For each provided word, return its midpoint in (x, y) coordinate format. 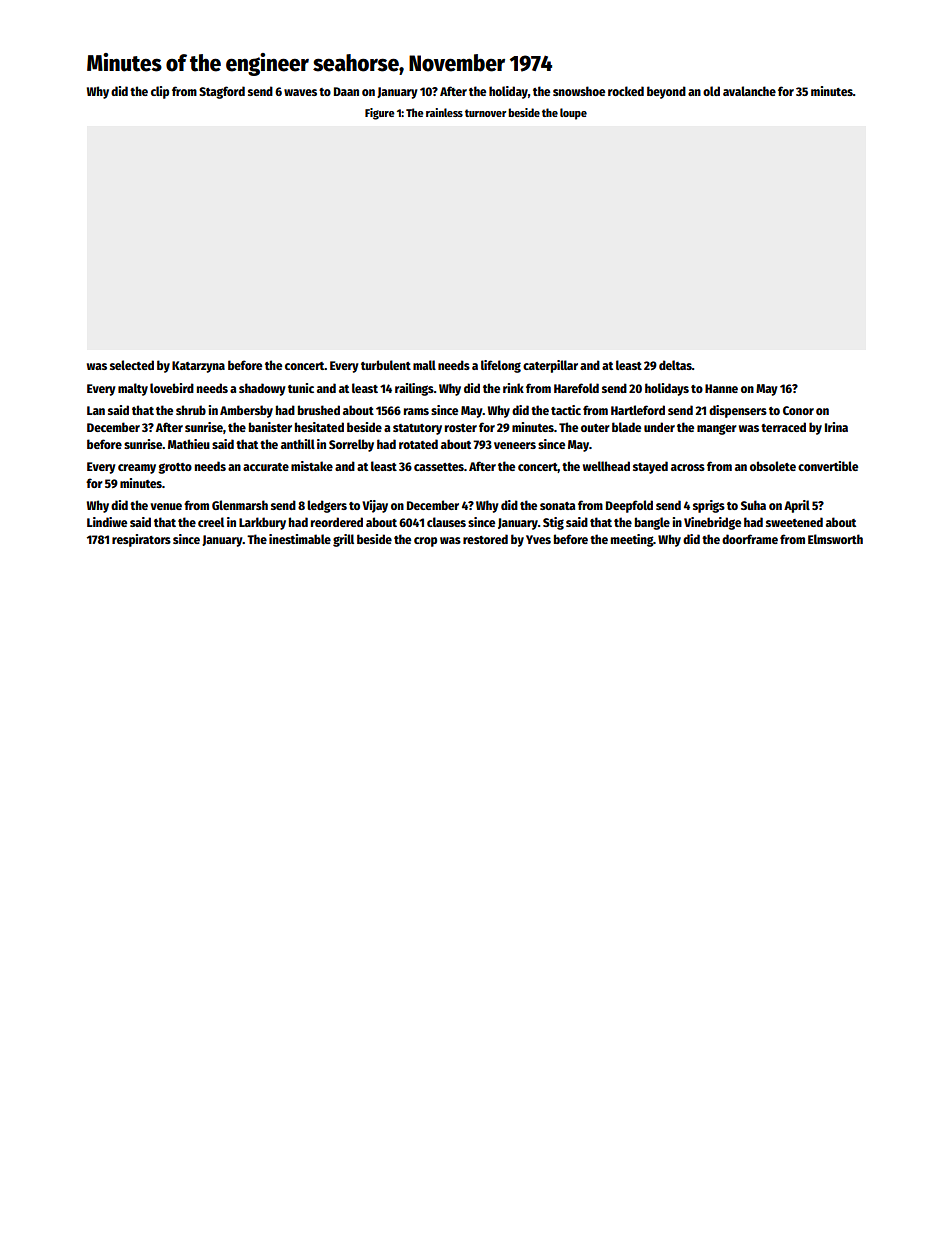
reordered (337, 522)
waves (300, 92)
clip (160, 92)
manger (717, 429)
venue (166, 506)
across (688, 467)
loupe (573, 114)
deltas (675, 365)
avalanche (749, 91)
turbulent (386, 365)
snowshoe (579, 91)
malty (133, 389)
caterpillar (550, 366)
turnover (486, 113)
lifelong (501, 366)
